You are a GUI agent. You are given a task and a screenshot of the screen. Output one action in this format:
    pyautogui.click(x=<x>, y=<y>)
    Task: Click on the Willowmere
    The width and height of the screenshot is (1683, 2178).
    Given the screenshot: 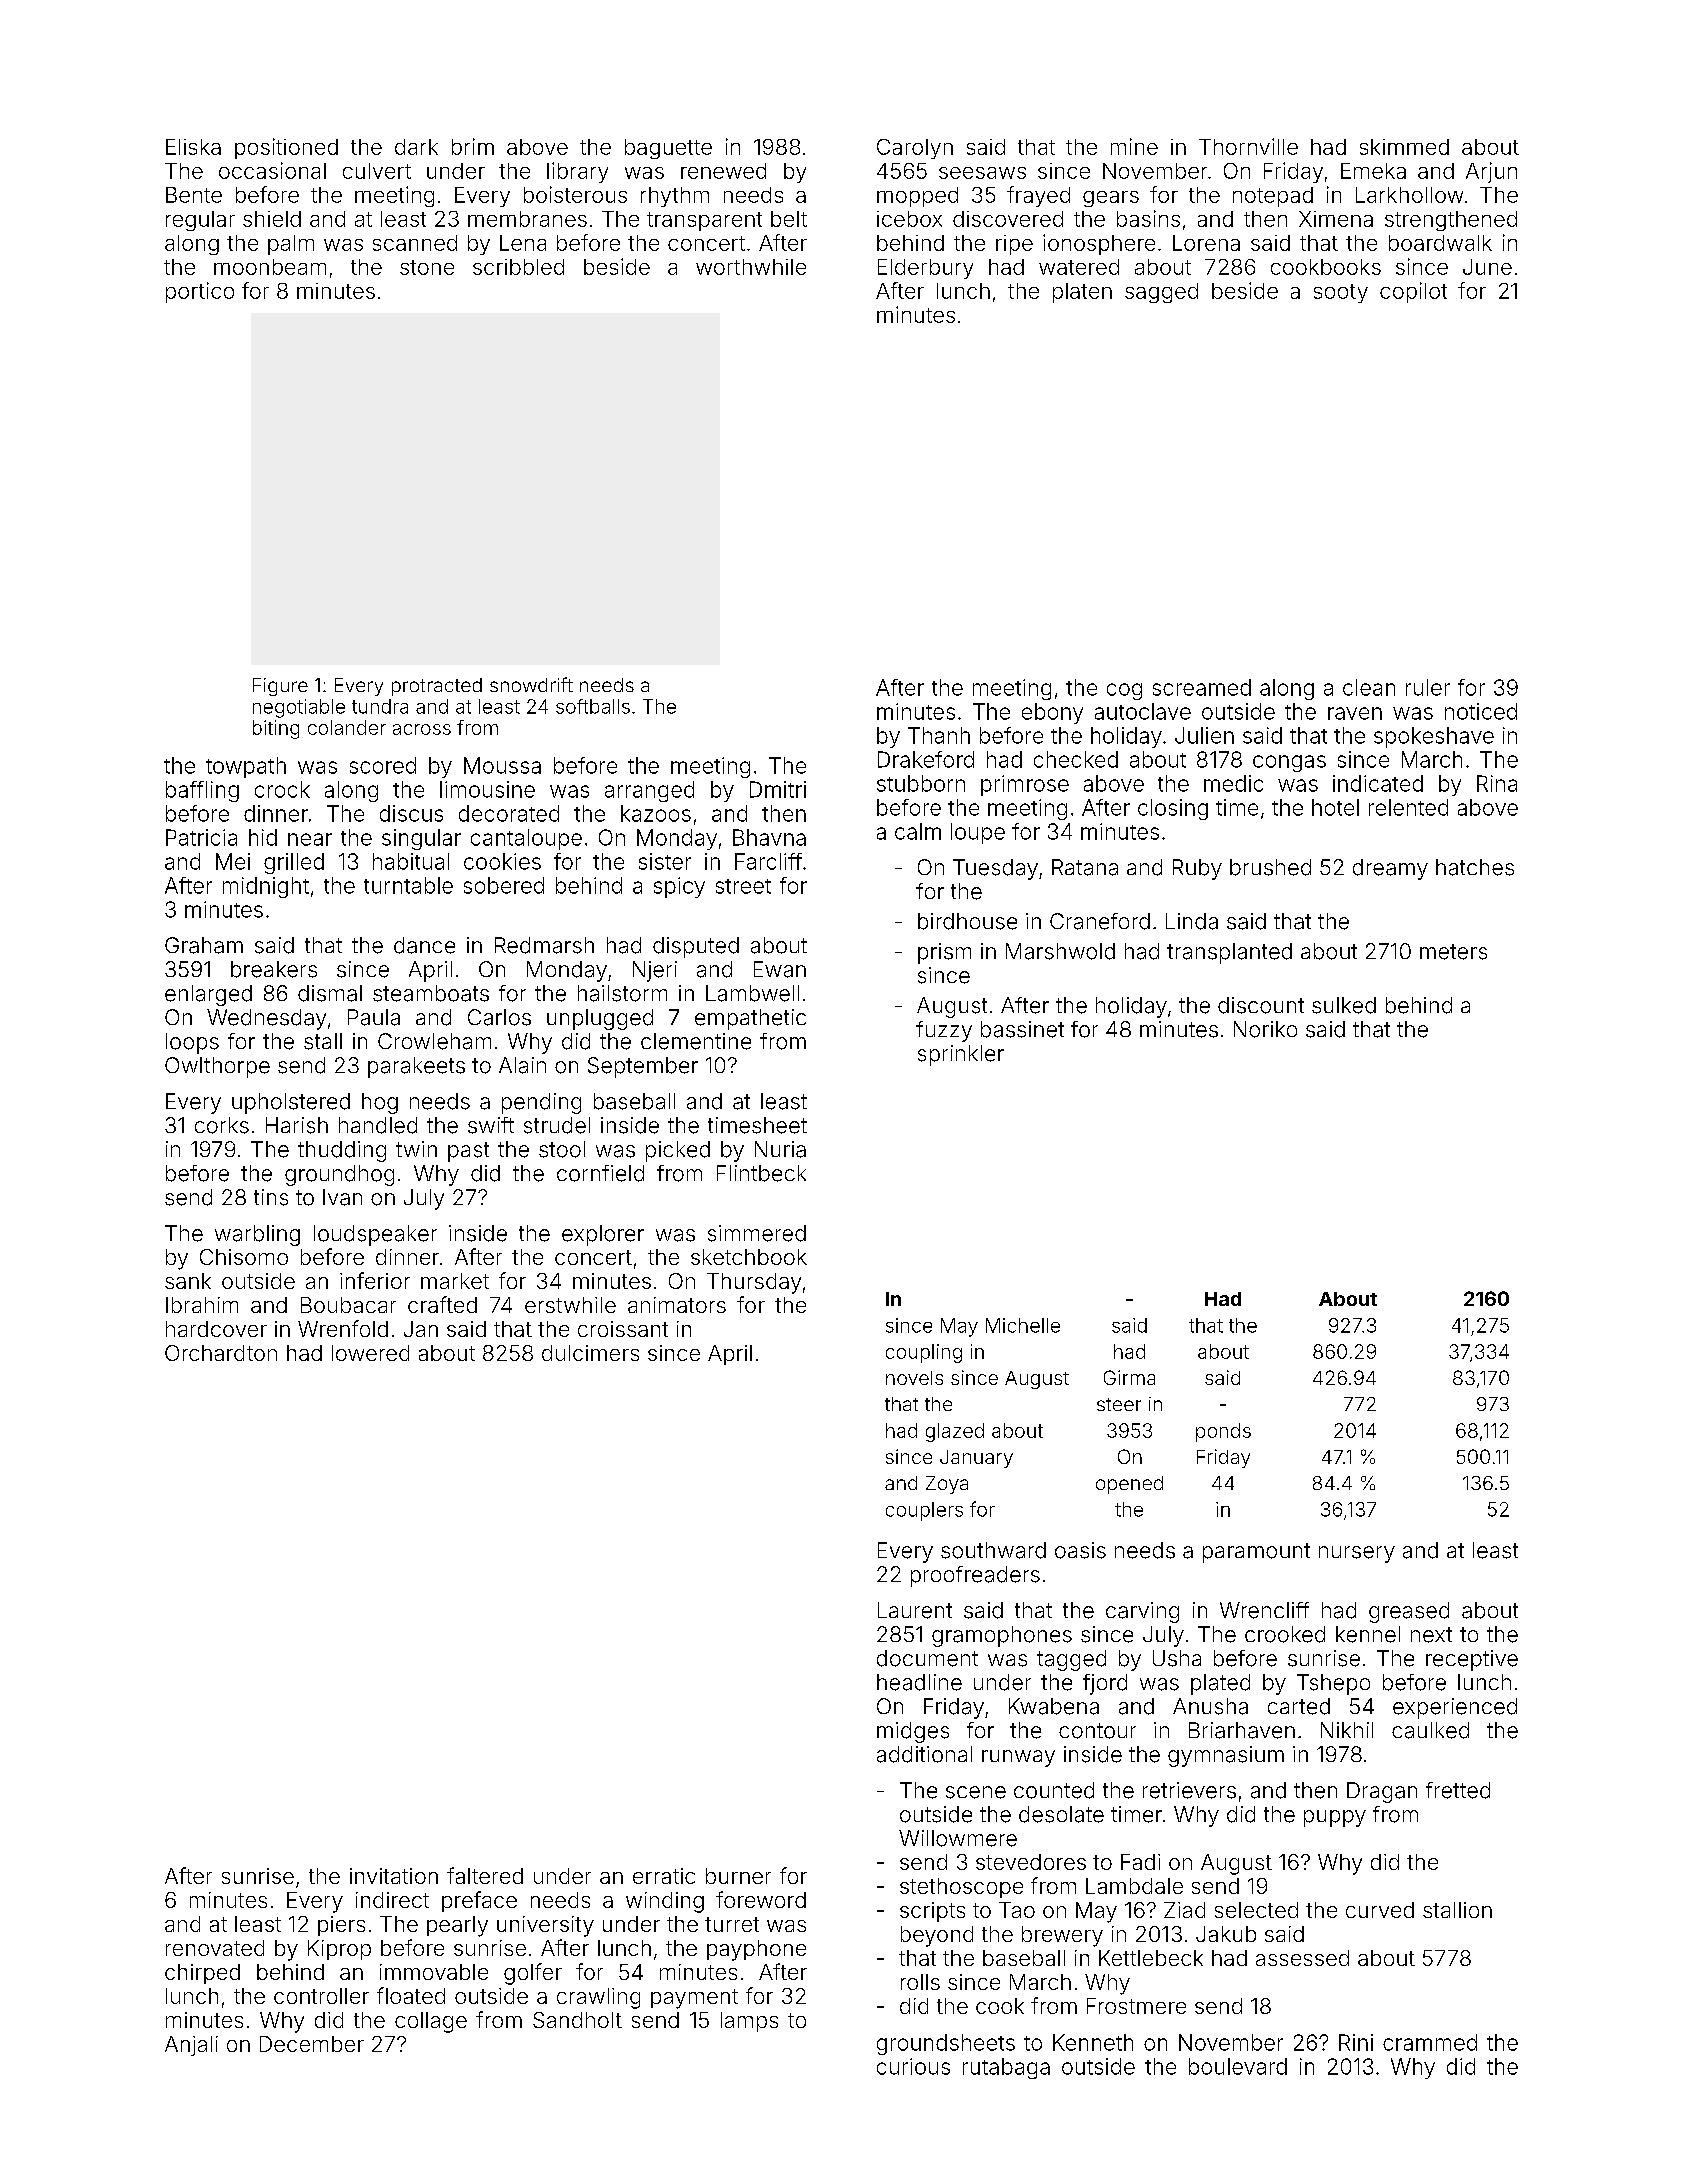 What is the action you would take?
    pyautogui.click(x=958, y=1838)
